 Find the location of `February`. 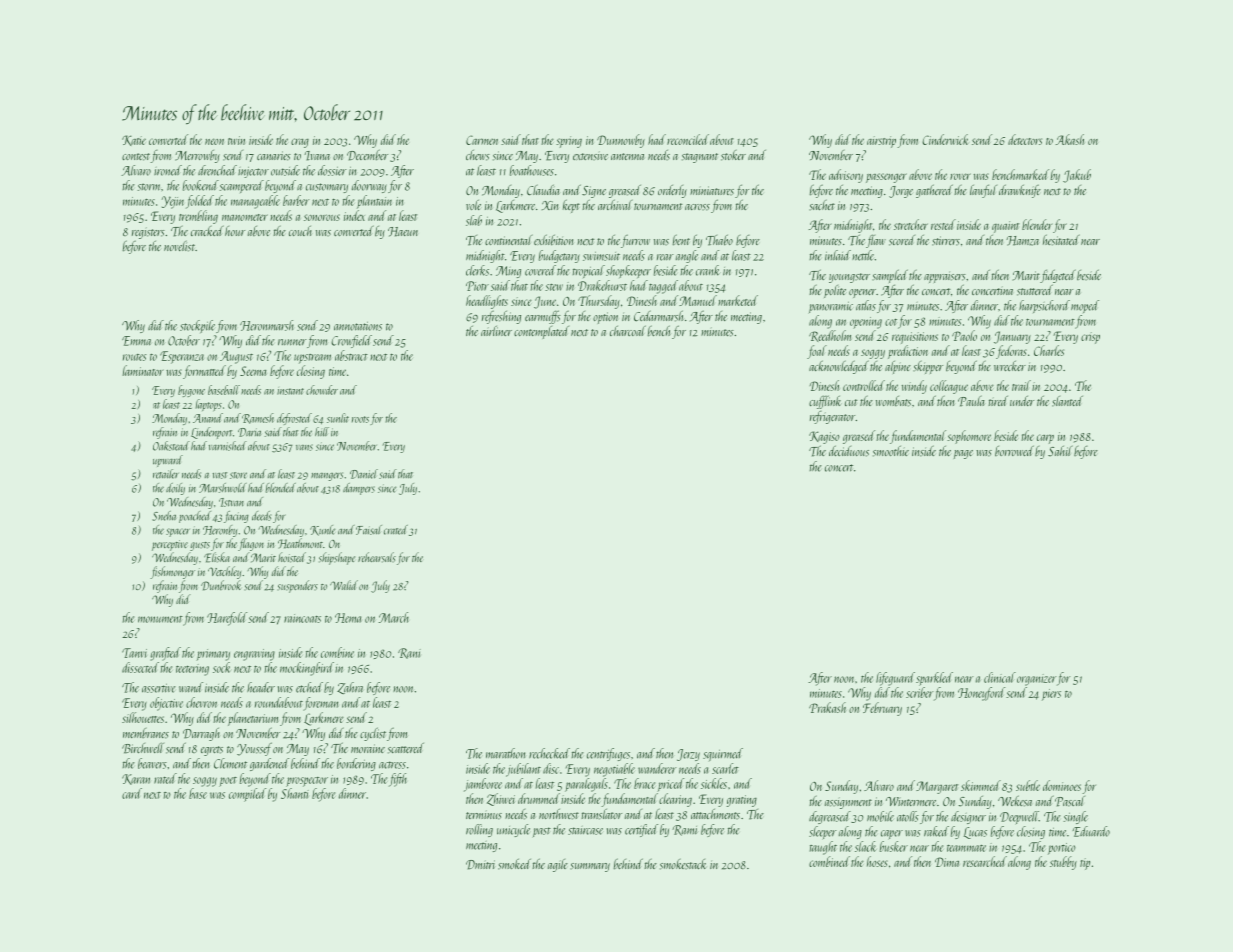

February is located at coordinates (882, 709).
